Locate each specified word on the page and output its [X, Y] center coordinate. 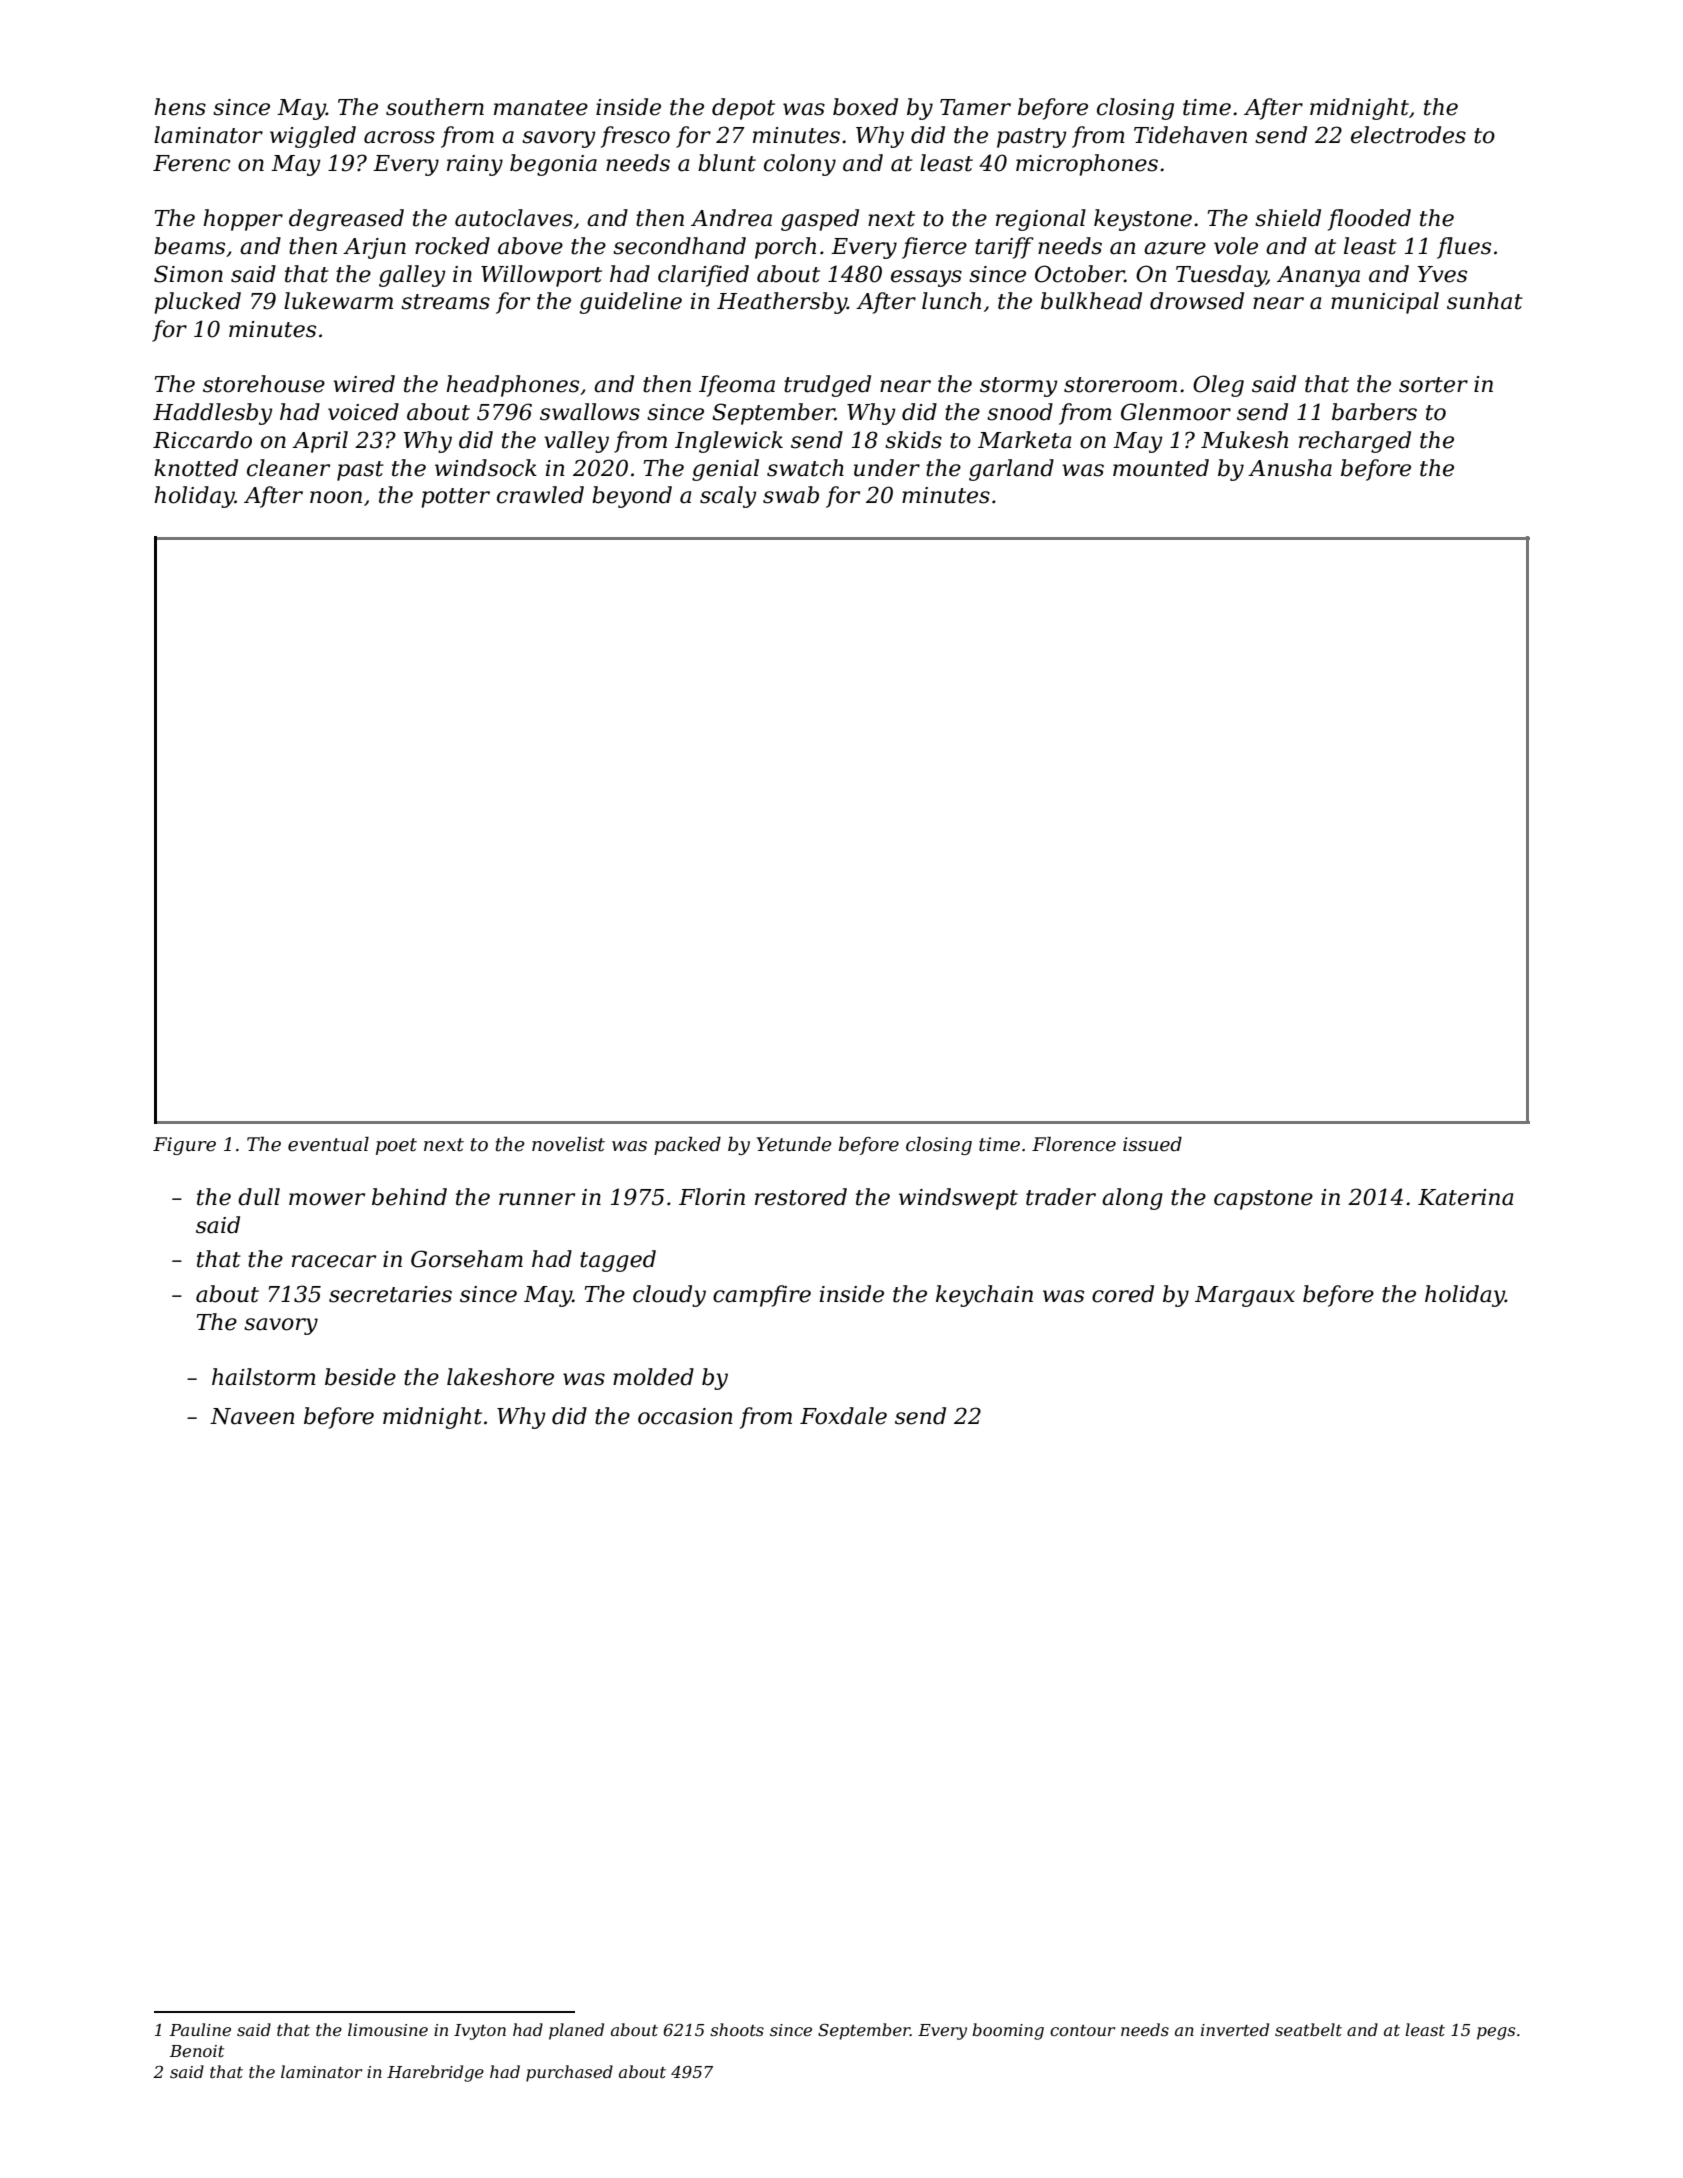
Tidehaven [1190, 135]
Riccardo [202, 440]
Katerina [1465, 1197]
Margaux [1245, 1296]
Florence [1074, 1144]
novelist [568, 1144]
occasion [685, 1416]
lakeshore [500, 1377]
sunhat [1485, 301]
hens [180, 107]
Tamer [975, 107]
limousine [388, 2029]
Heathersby [782, 303]
